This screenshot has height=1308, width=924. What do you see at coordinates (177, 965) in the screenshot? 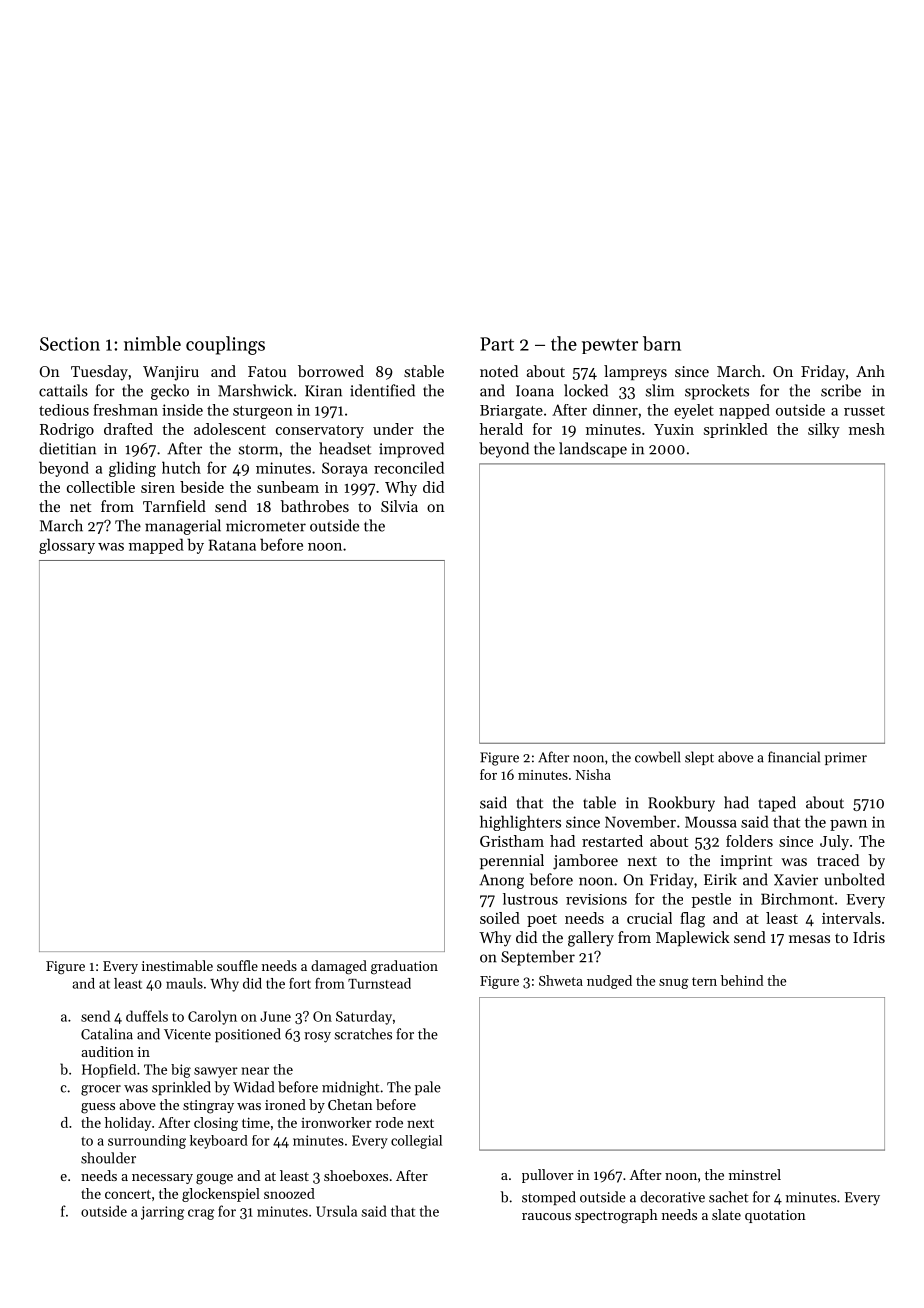
I see `inestimable` at bounding box center [177, 965].
